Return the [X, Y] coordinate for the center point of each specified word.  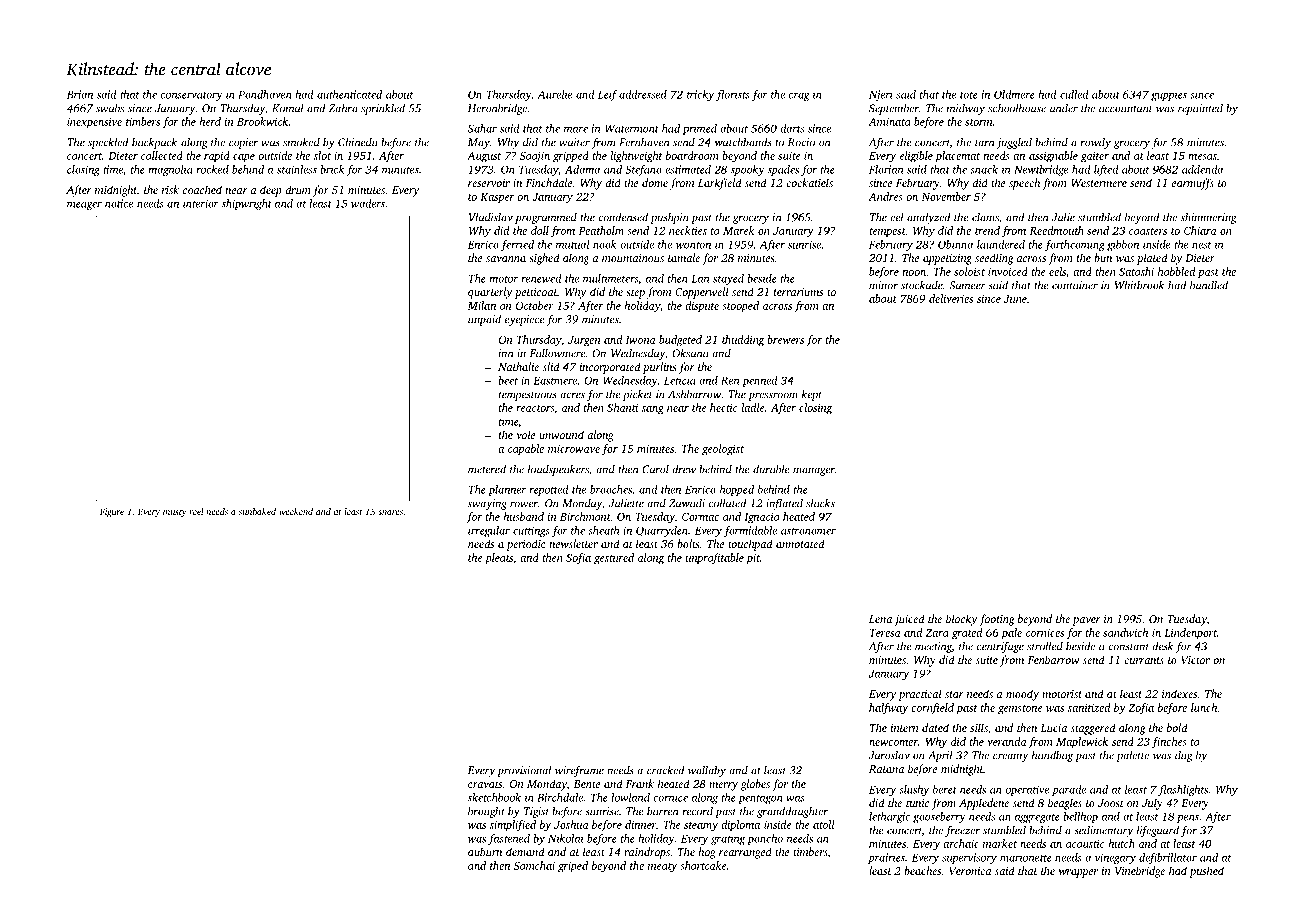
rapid [217, 157]
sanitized [1089, 707]
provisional [524, 771]
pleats [499, 559]
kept [812, 395]
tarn [984, 143]
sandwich [1125, 632]
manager [814, 471]
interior [201, 203]
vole [526, 434]
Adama [582, 169]
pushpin [669, 218]
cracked [666, 770]
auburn [485, 851]
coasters [1148, 231]
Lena [880, 619]
